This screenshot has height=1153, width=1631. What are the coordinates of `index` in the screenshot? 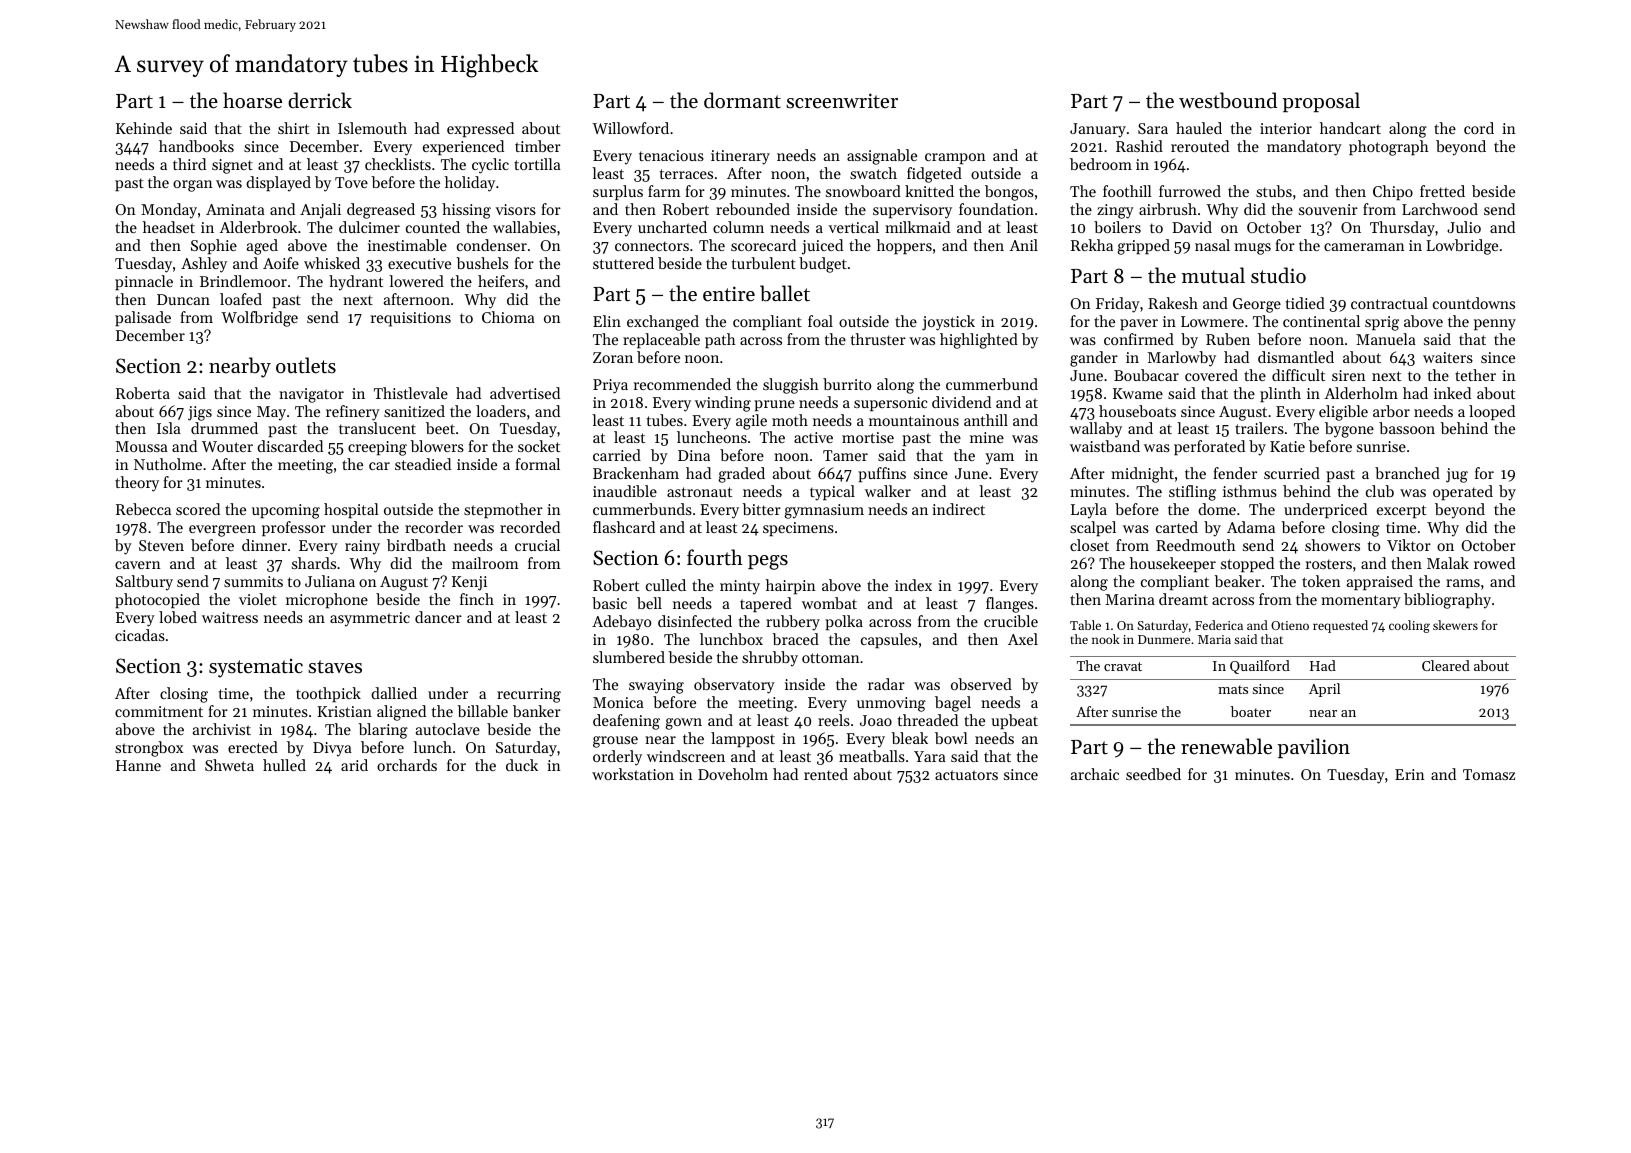 It's located at (913, 585).
